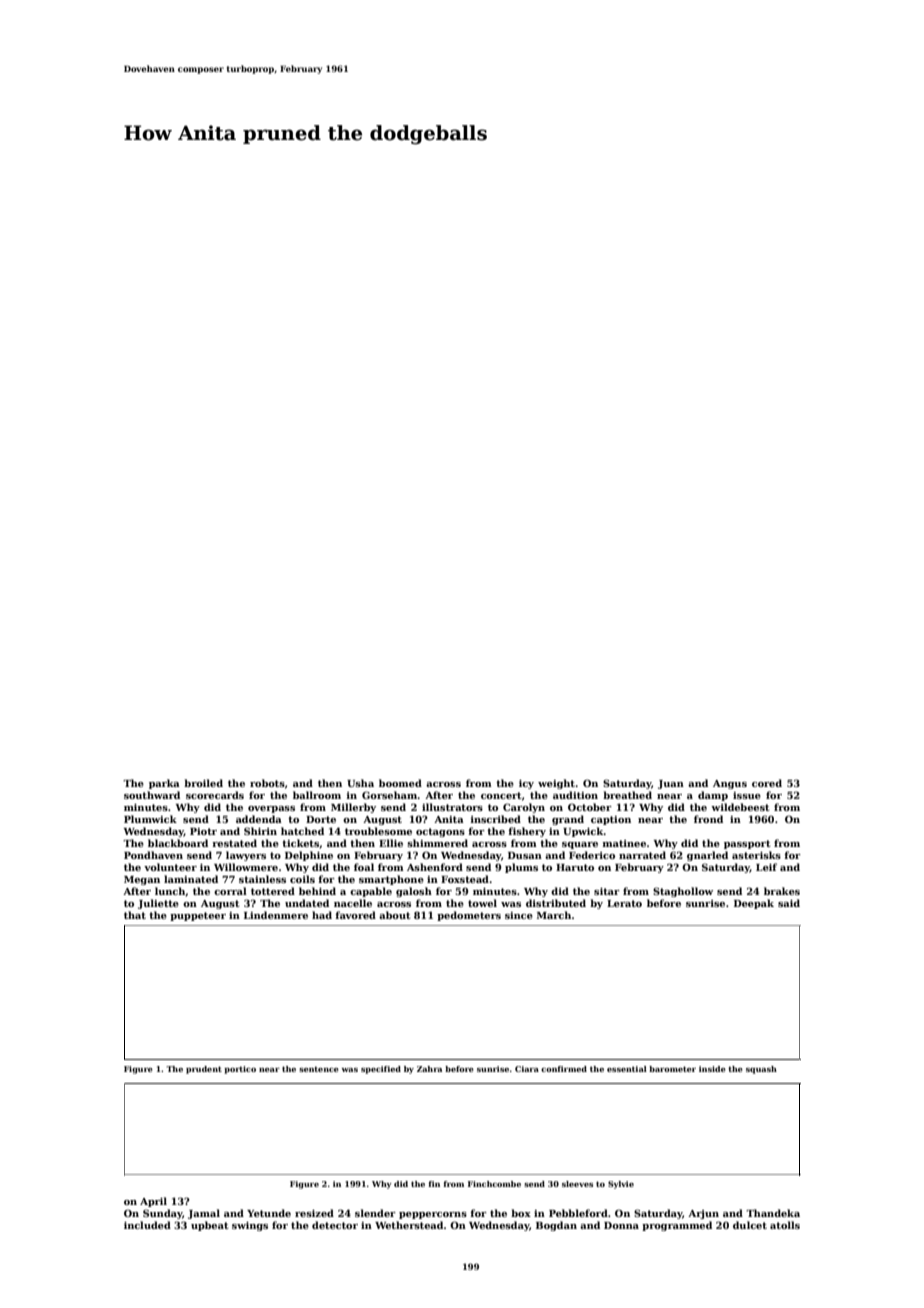 Image resolution: width=924 pixels, height=1308 pixels. I want to click on slender, so click(375, 1213).
